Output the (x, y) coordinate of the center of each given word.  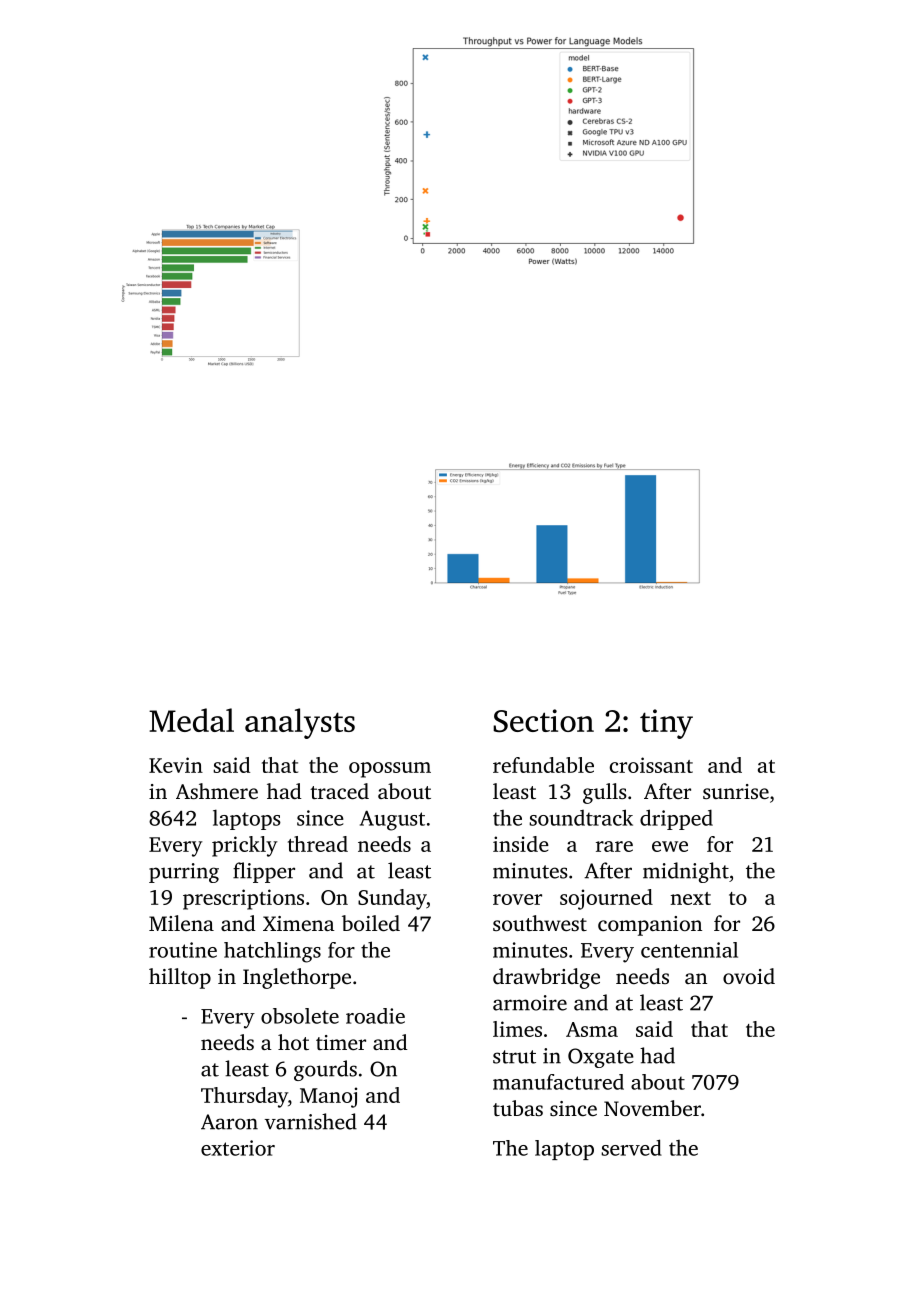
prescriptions (243, 899)
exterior (238, 1148)
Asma (592, 1029)
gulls (604, 793)
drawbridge (546, 978)
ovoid (749, 976)
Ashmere (217, 791)
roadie (375, 1016)
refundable (543, 765)
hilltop (180, 978)
